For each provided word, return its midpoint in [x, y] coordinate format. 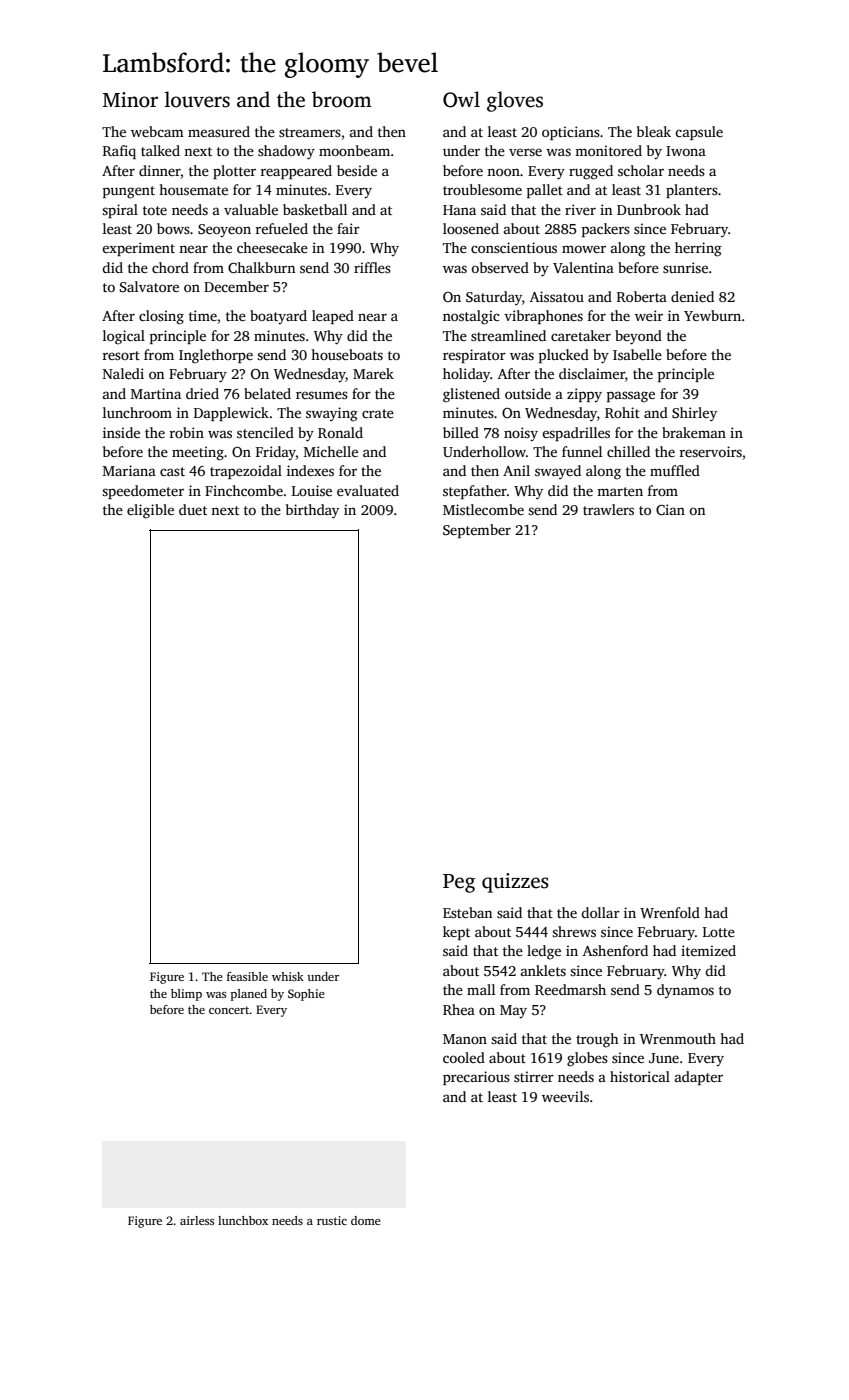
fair [348, 228]
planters [692, 191]
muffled [675, 470]
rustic [332, 1220]
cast [172, 471]
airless [197, 1220]
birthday [312, 511]
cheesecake [272, 247]
